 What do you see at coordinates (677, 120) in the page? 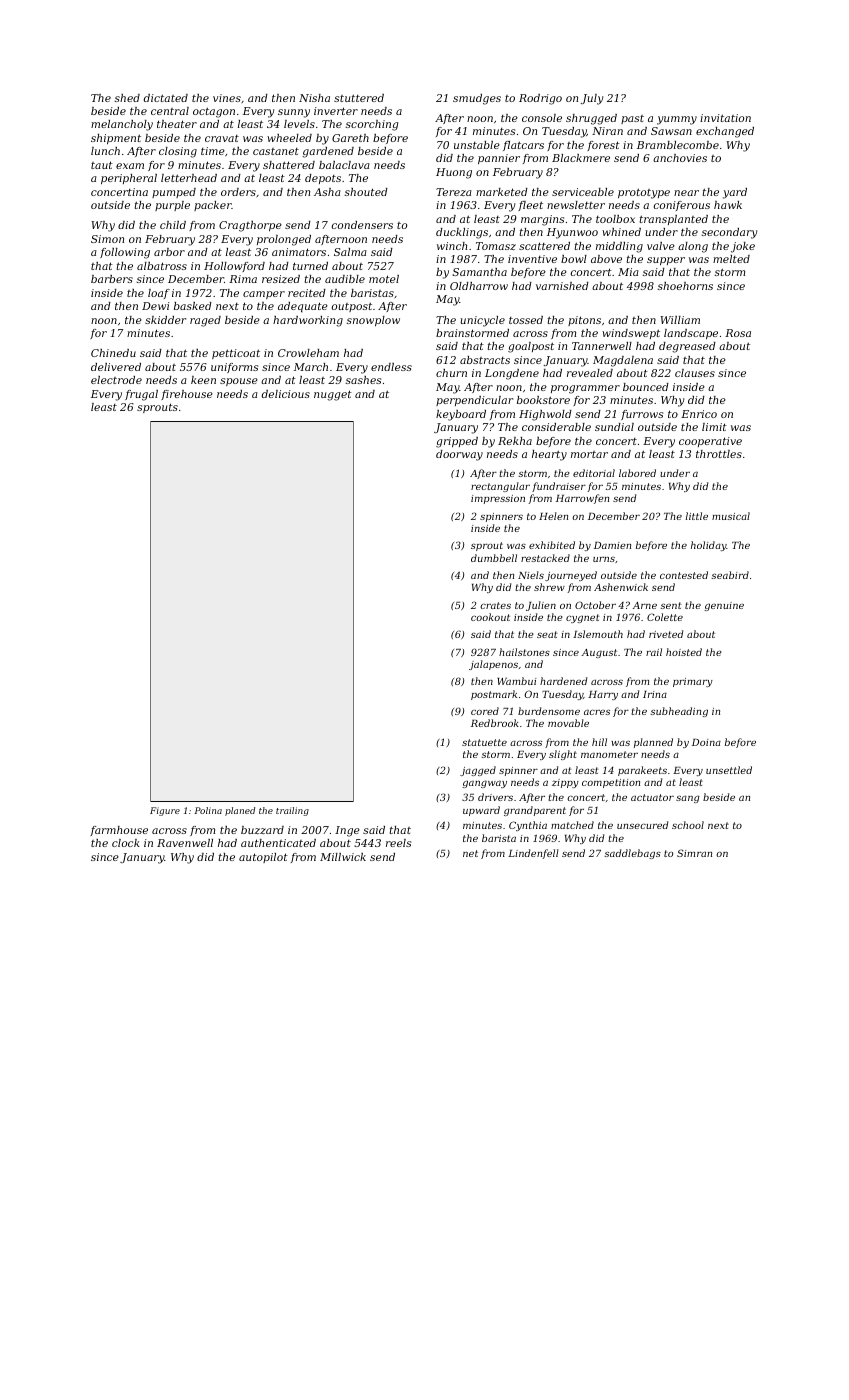
I see `yummy` at bounding box center [677, 120].
